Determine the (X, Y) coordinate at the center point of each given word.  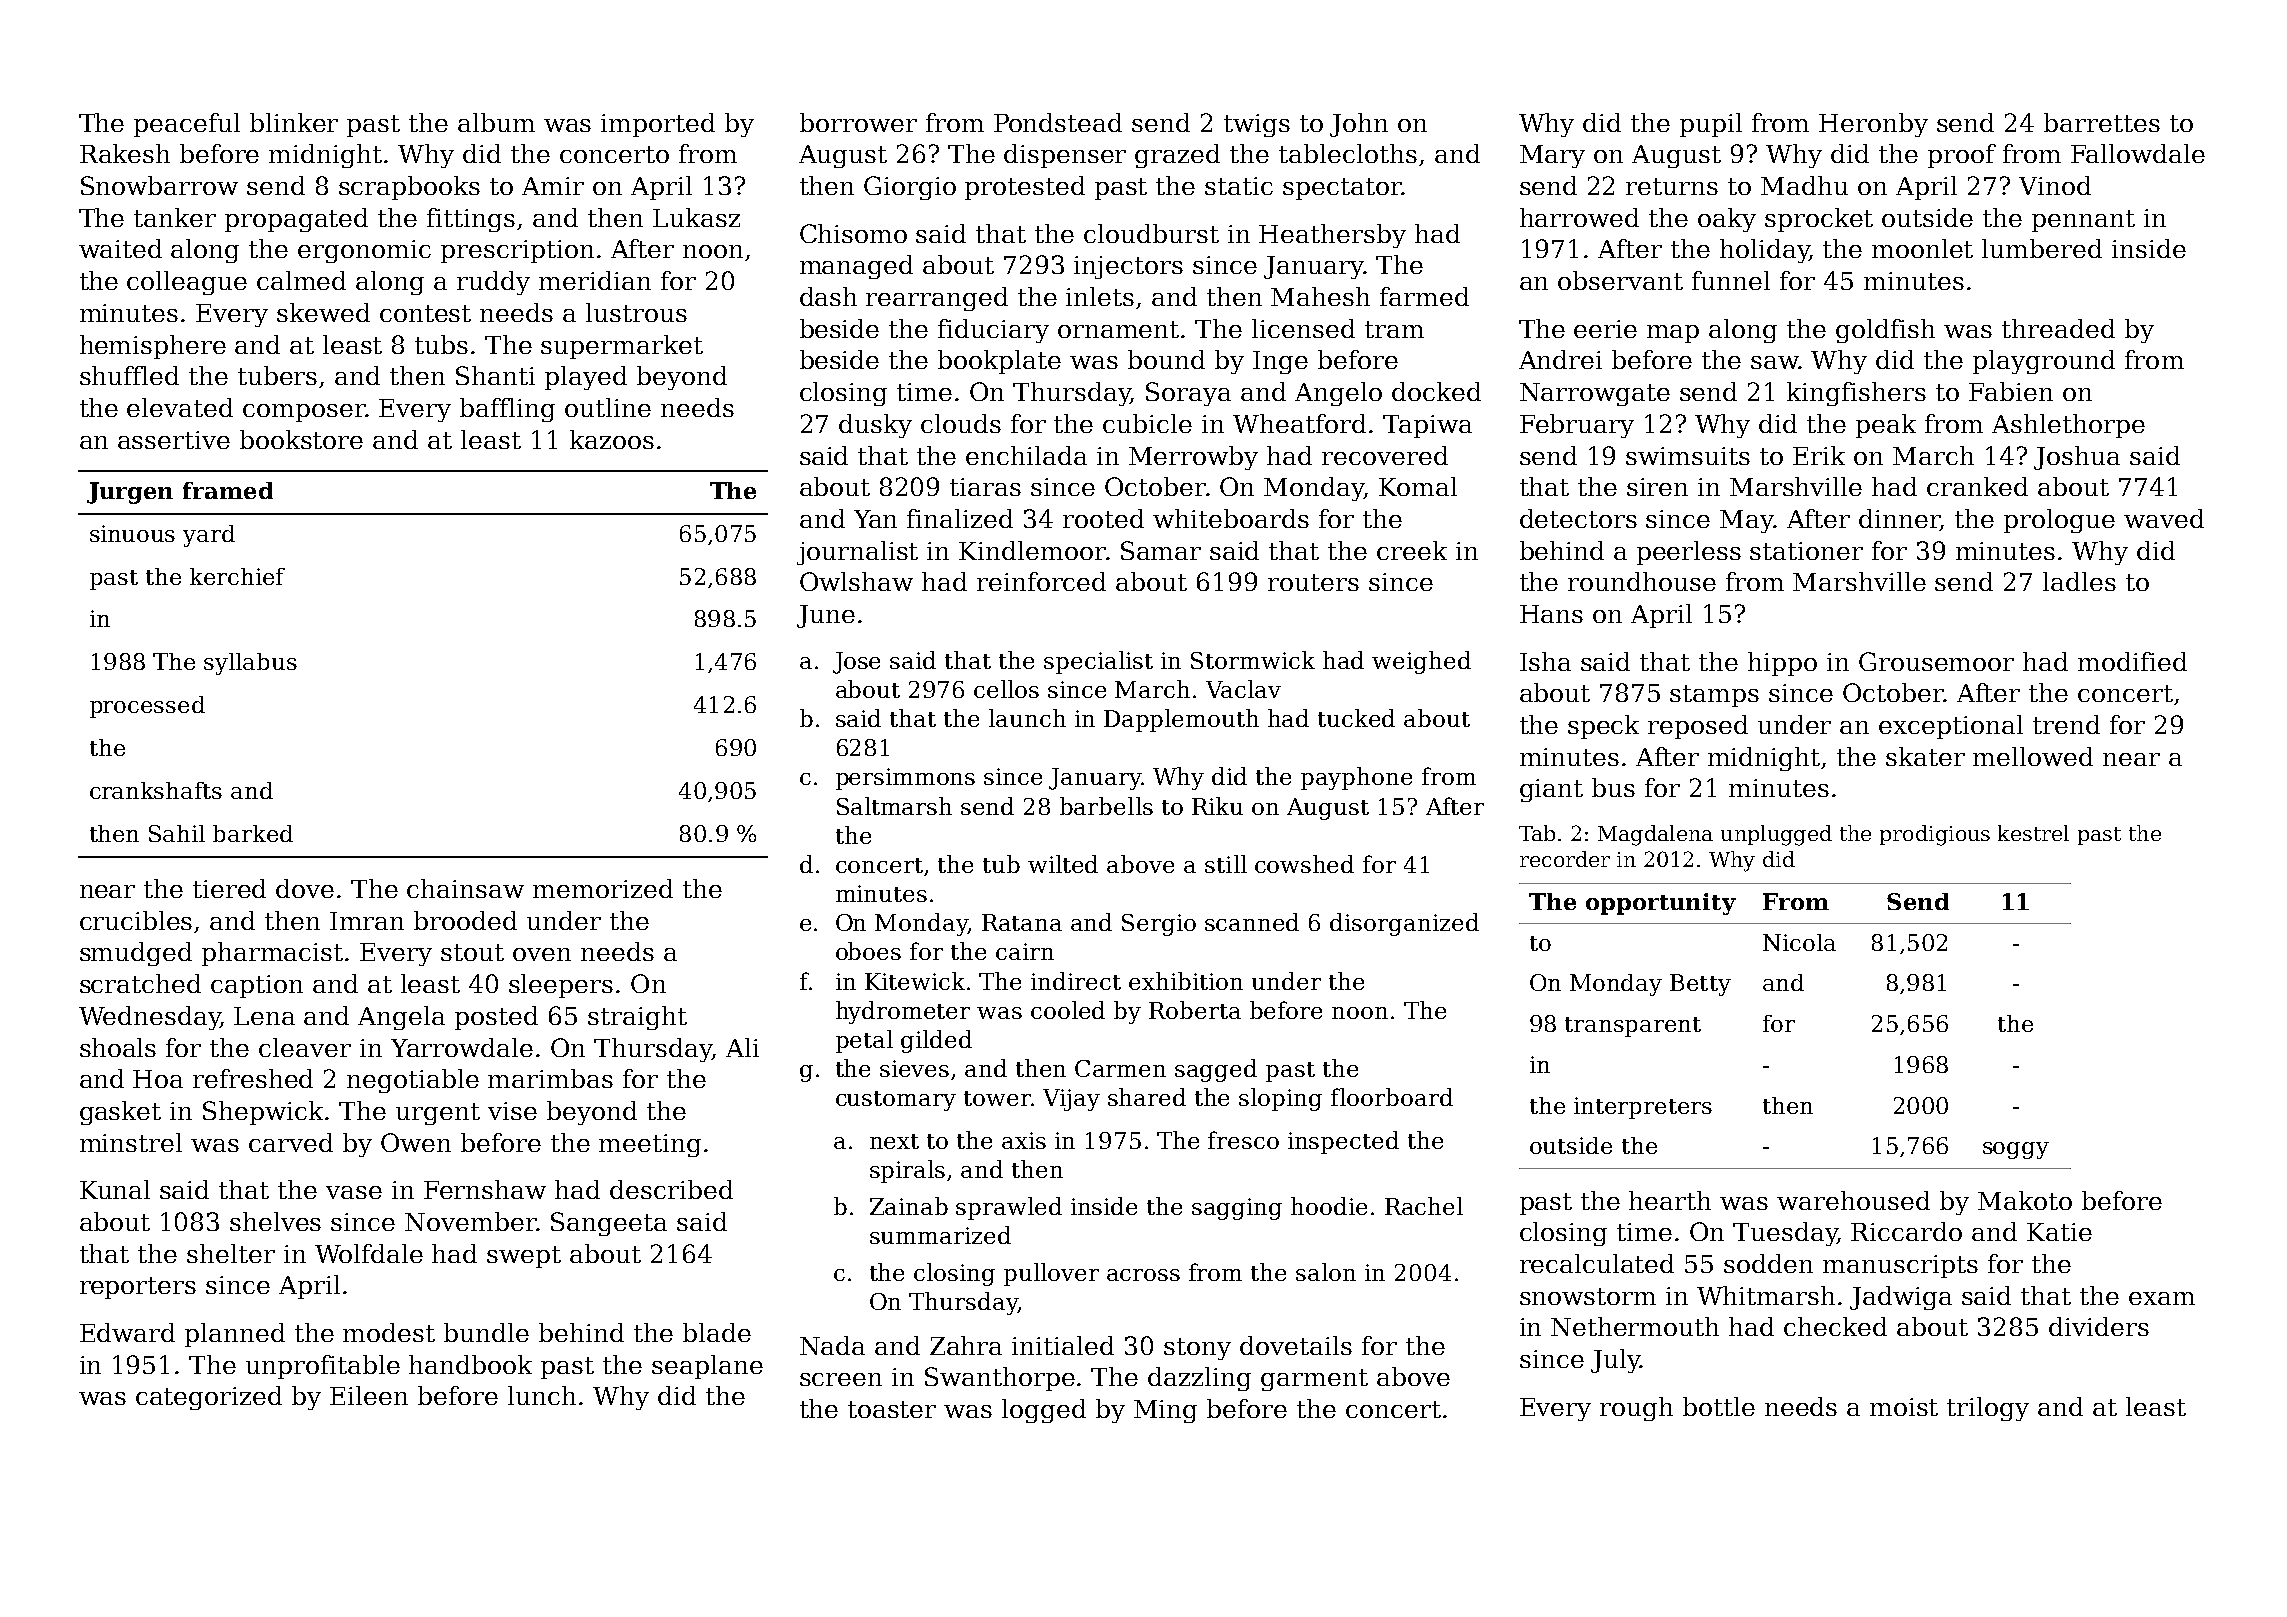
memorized (603, 888)
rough (1636, 1409)
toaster (892, 1409)
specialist (1098, 662)
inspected (1343, 1142)
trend (2066, 724)
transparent (1633, 1027)
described (671, 1189)
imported (658, 125)
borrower (858, 122)
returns (1672, 186)
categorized (209, 1398)
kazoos (612, 439)
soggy (2016, 1150)
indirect (1076, 981)
